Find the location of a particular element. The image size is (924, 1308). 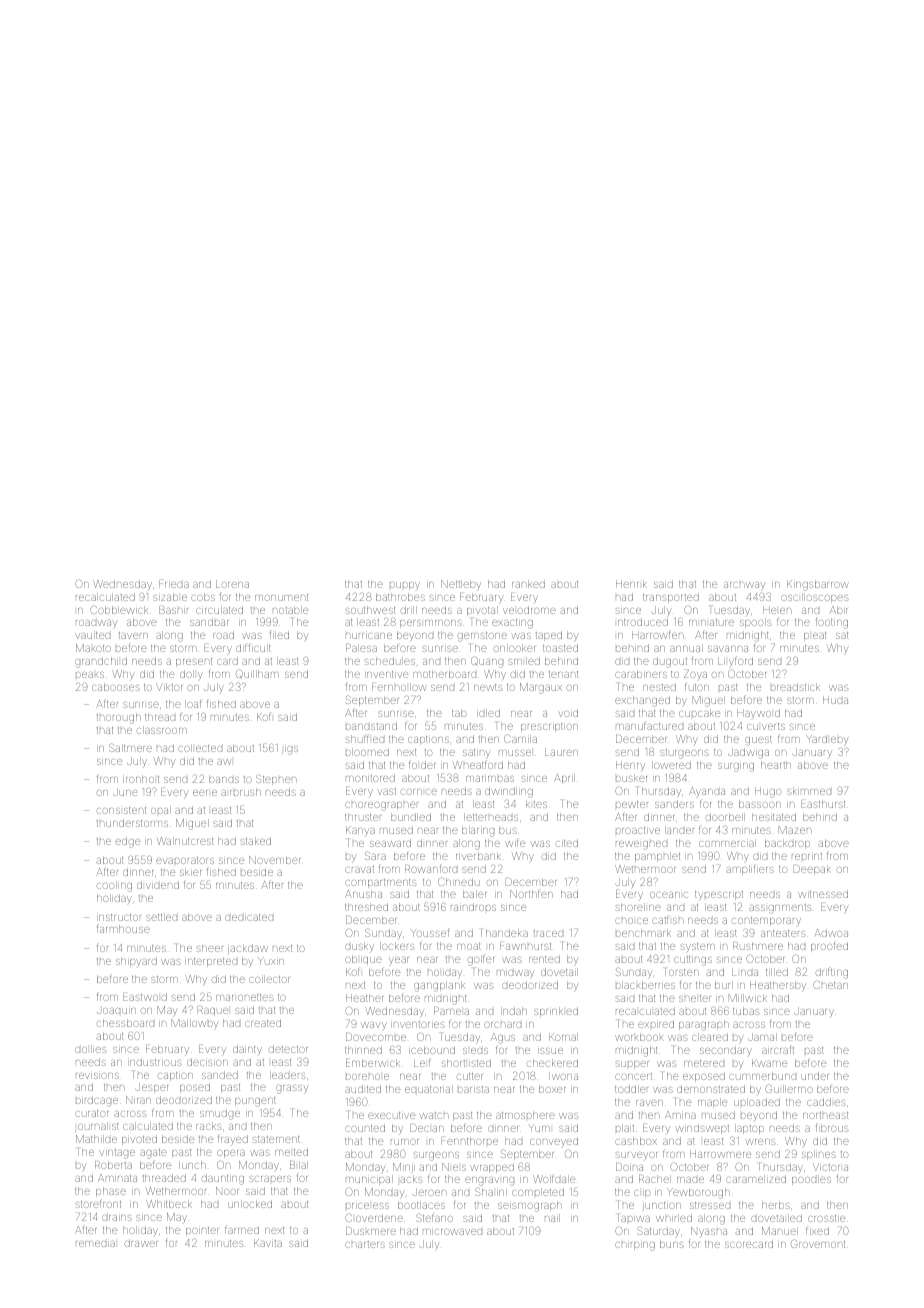

skier is located at coordinates (190, 872).
